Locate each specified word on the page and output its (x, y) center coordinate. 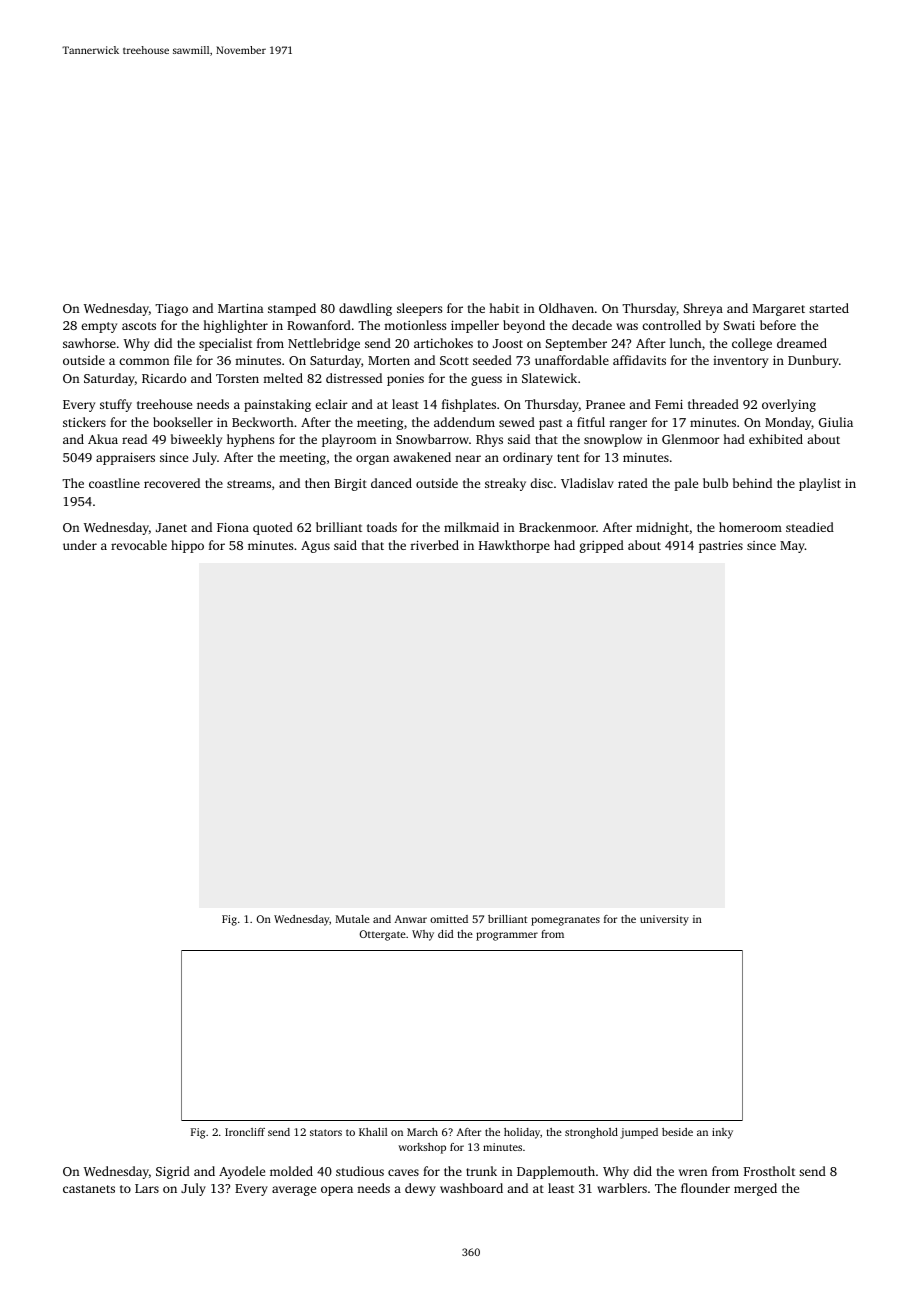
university (664, 920)
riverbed (435, 545)
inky (722, 1133)
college (752, 344)
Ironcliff (245, 1132)
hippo (187, 546)
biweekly (196, 440)
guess (486, 381)
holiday (522, 1133)
